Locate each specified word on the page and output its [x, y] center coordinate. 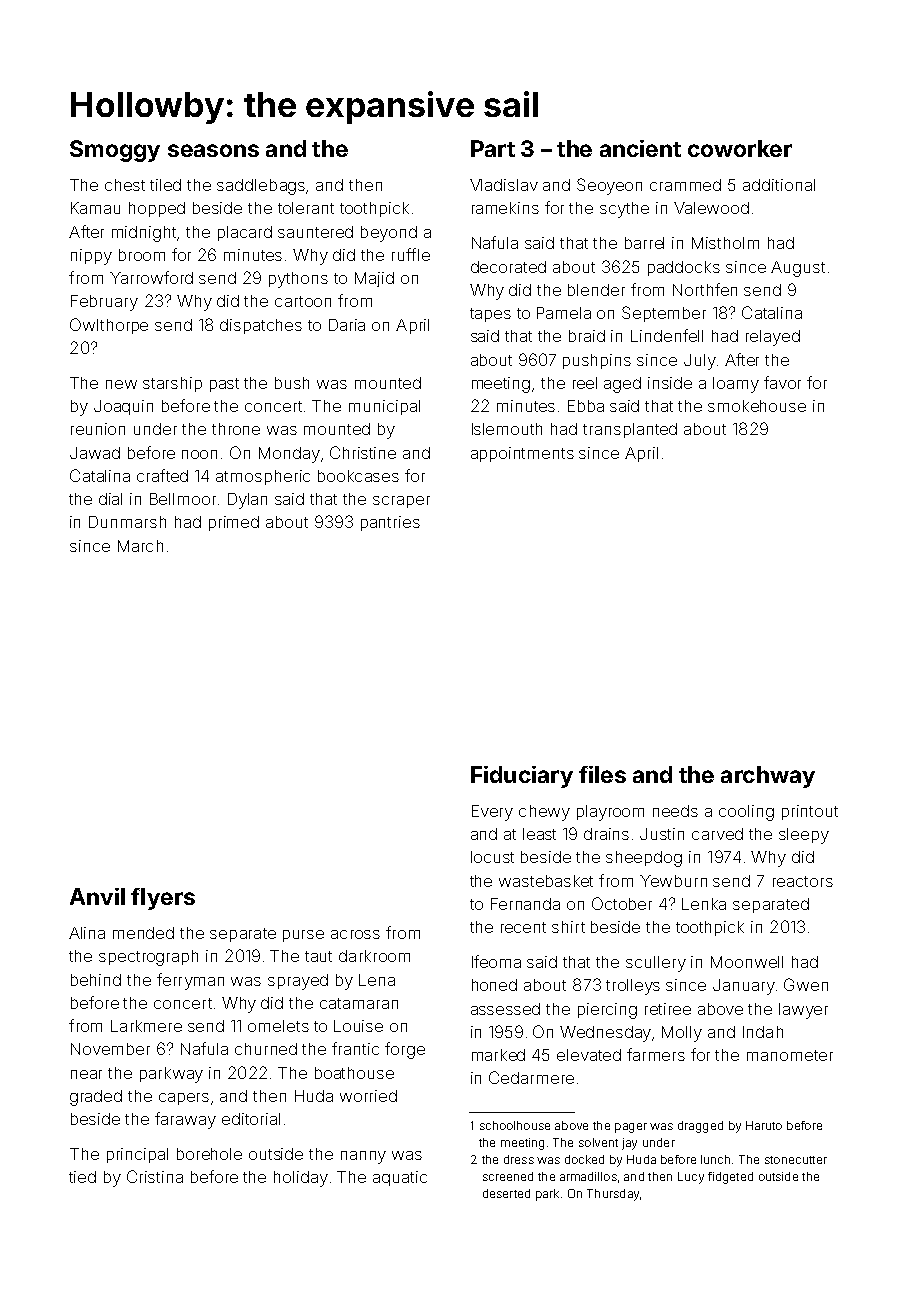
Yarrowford [151, 277]
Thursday [613, 1195]
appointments [522, 454]
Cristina [155, 1176]
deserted [506, 1193]
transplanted [630, 430]
